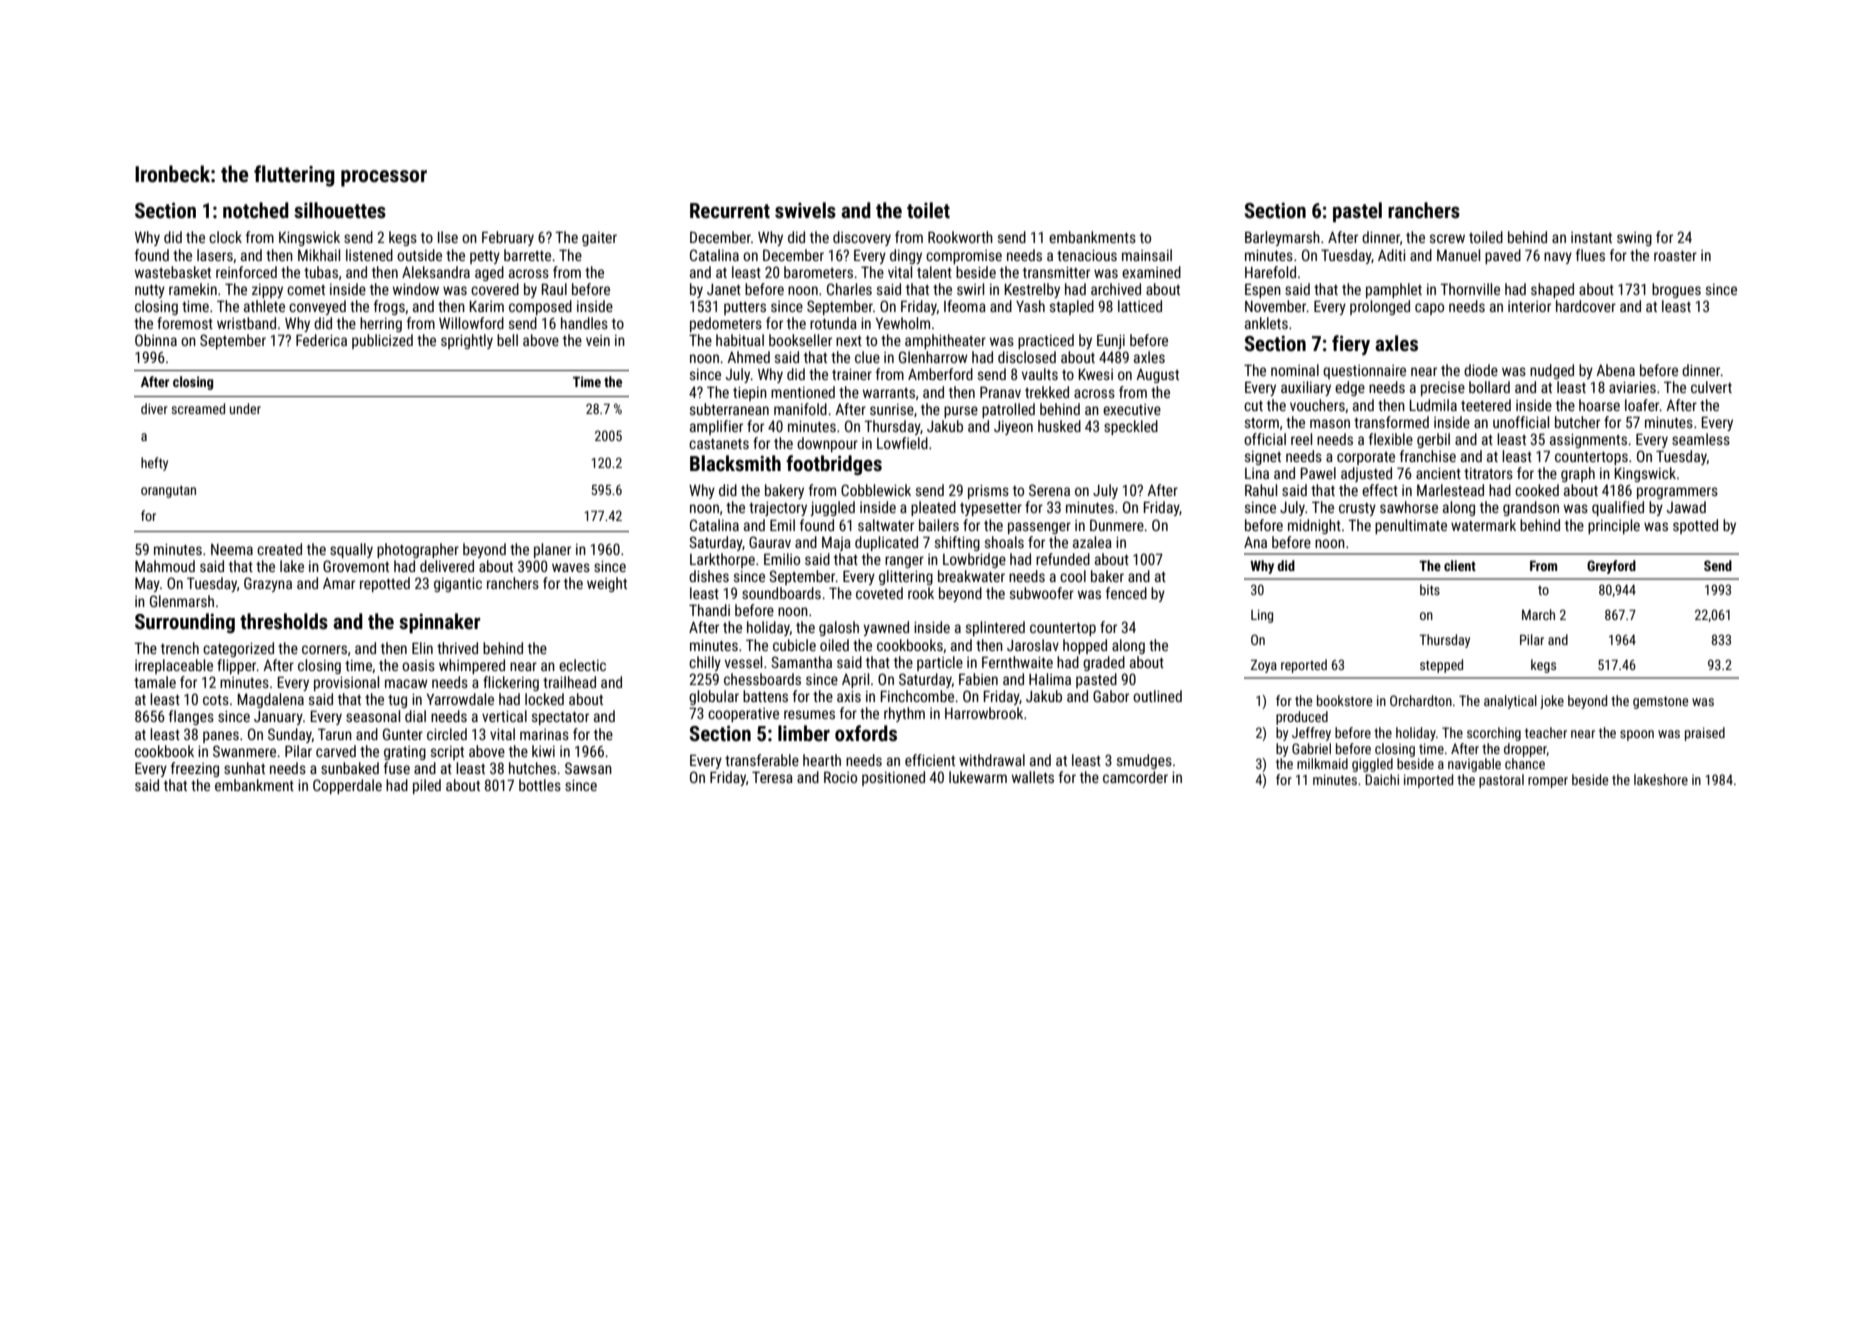 This screenshot has width=1873, height=1325. I want to click on orangutan, so click(168, 491).
